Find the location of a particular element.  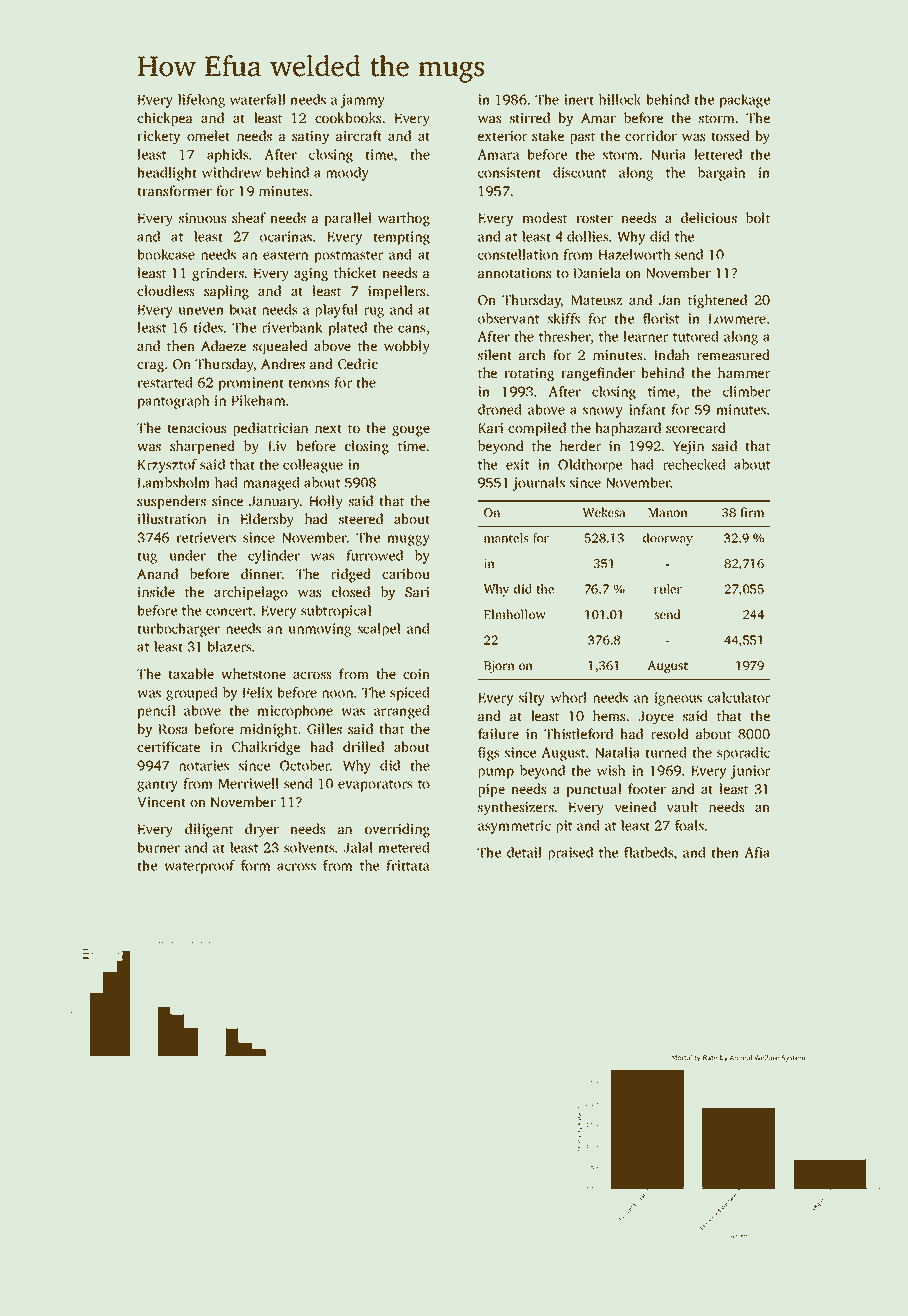

hammer is located at coordinates (744, 372).
